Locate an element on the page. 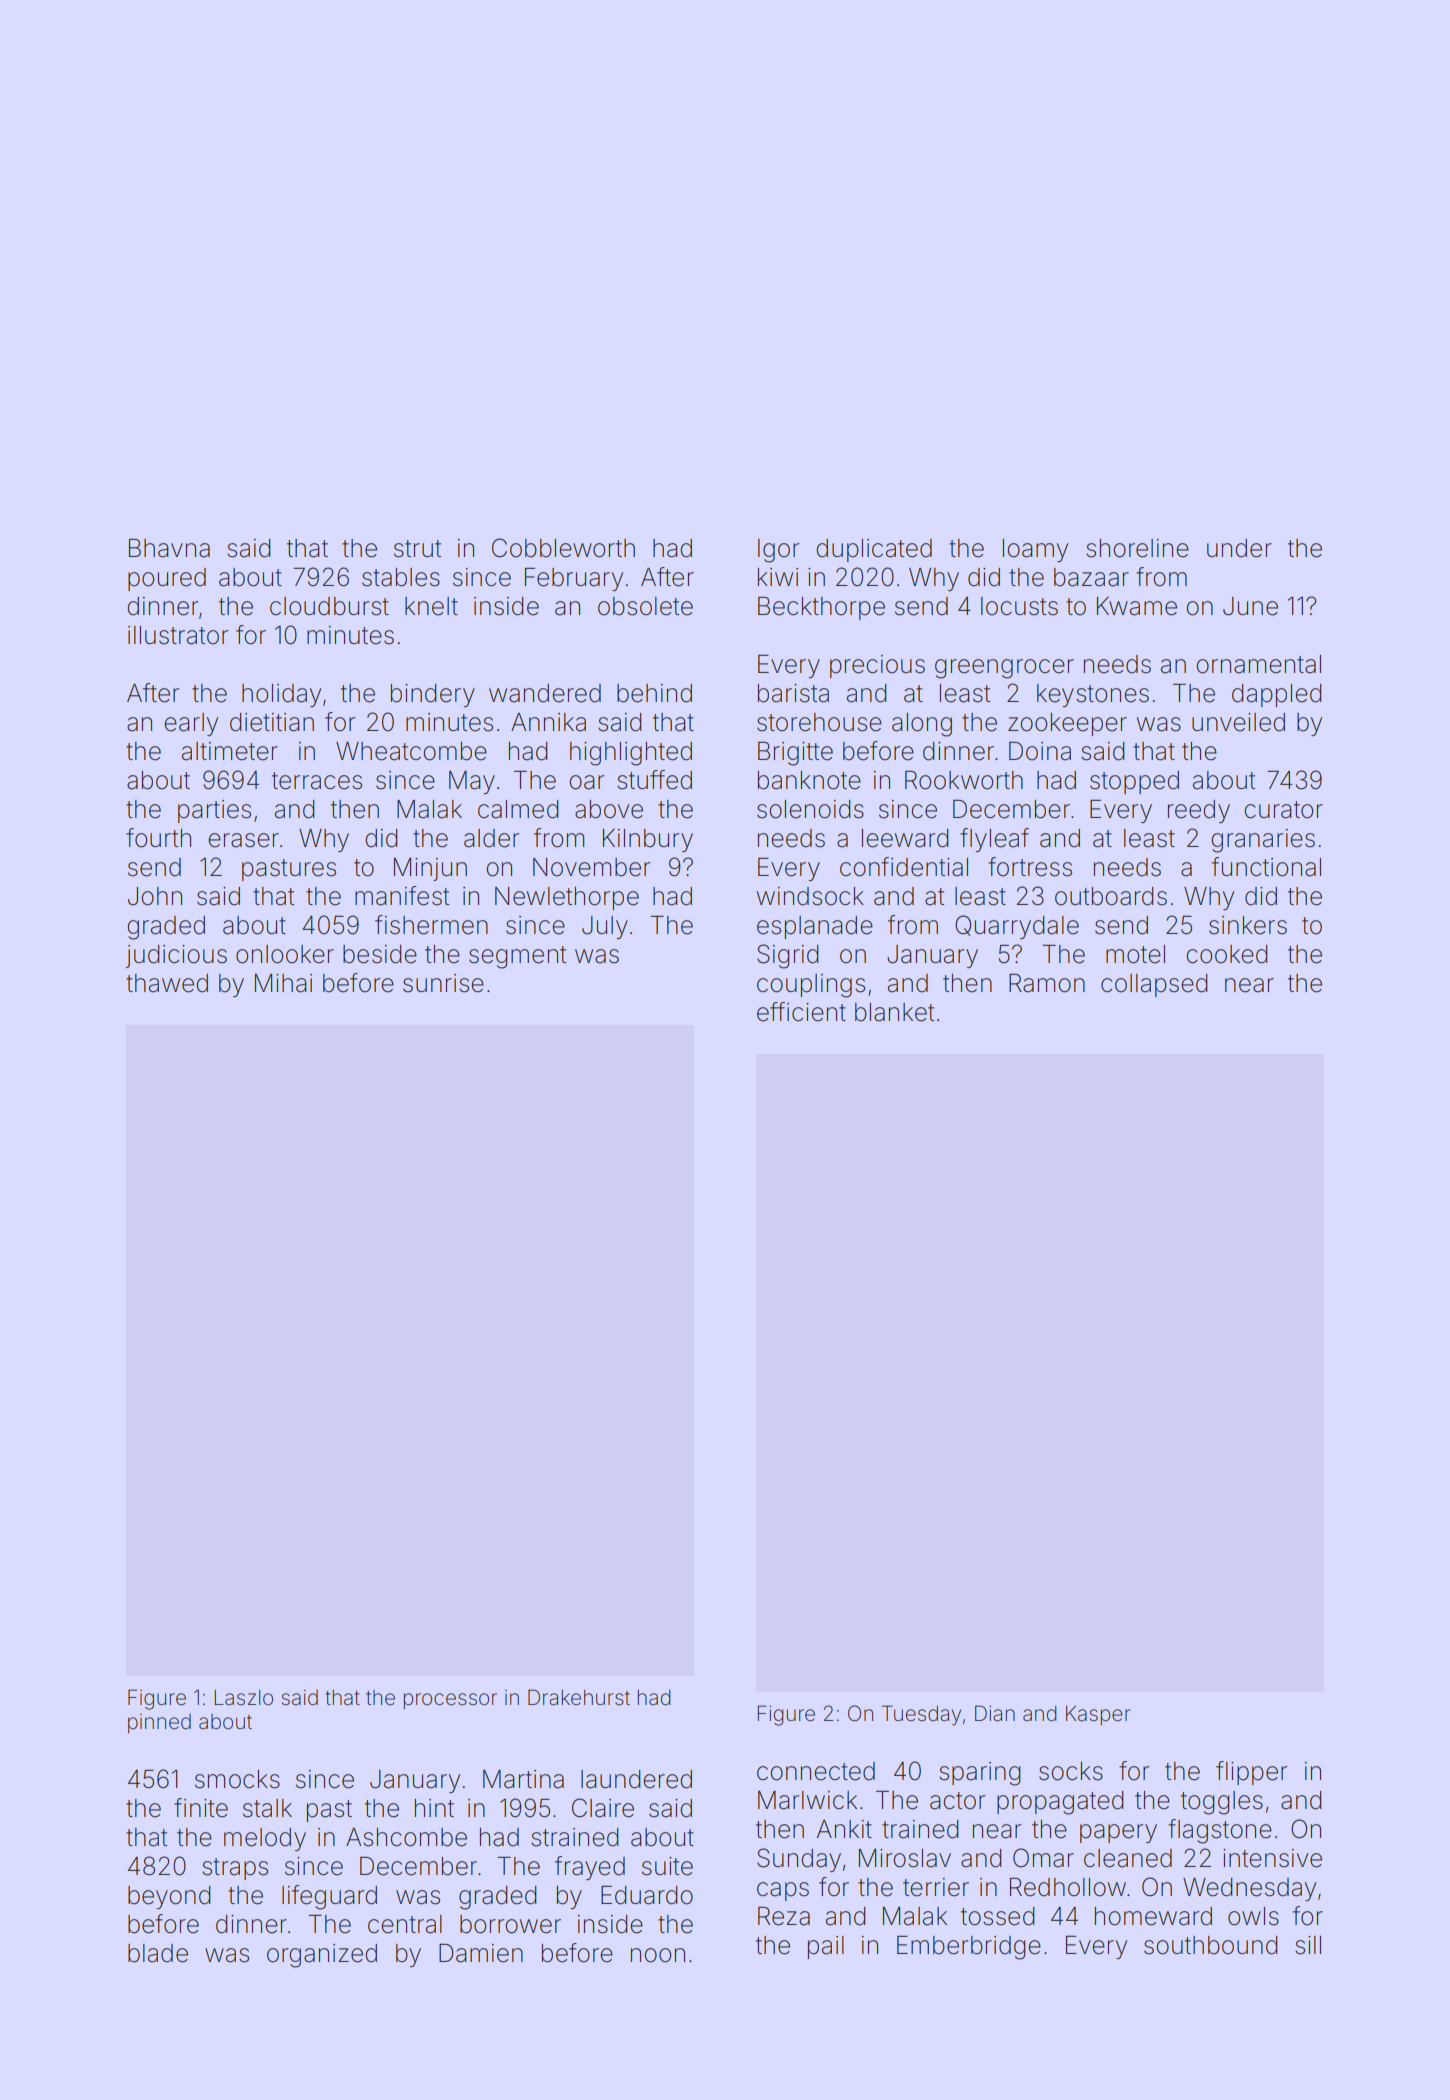  holiday is located at coordinates (281, 695).
